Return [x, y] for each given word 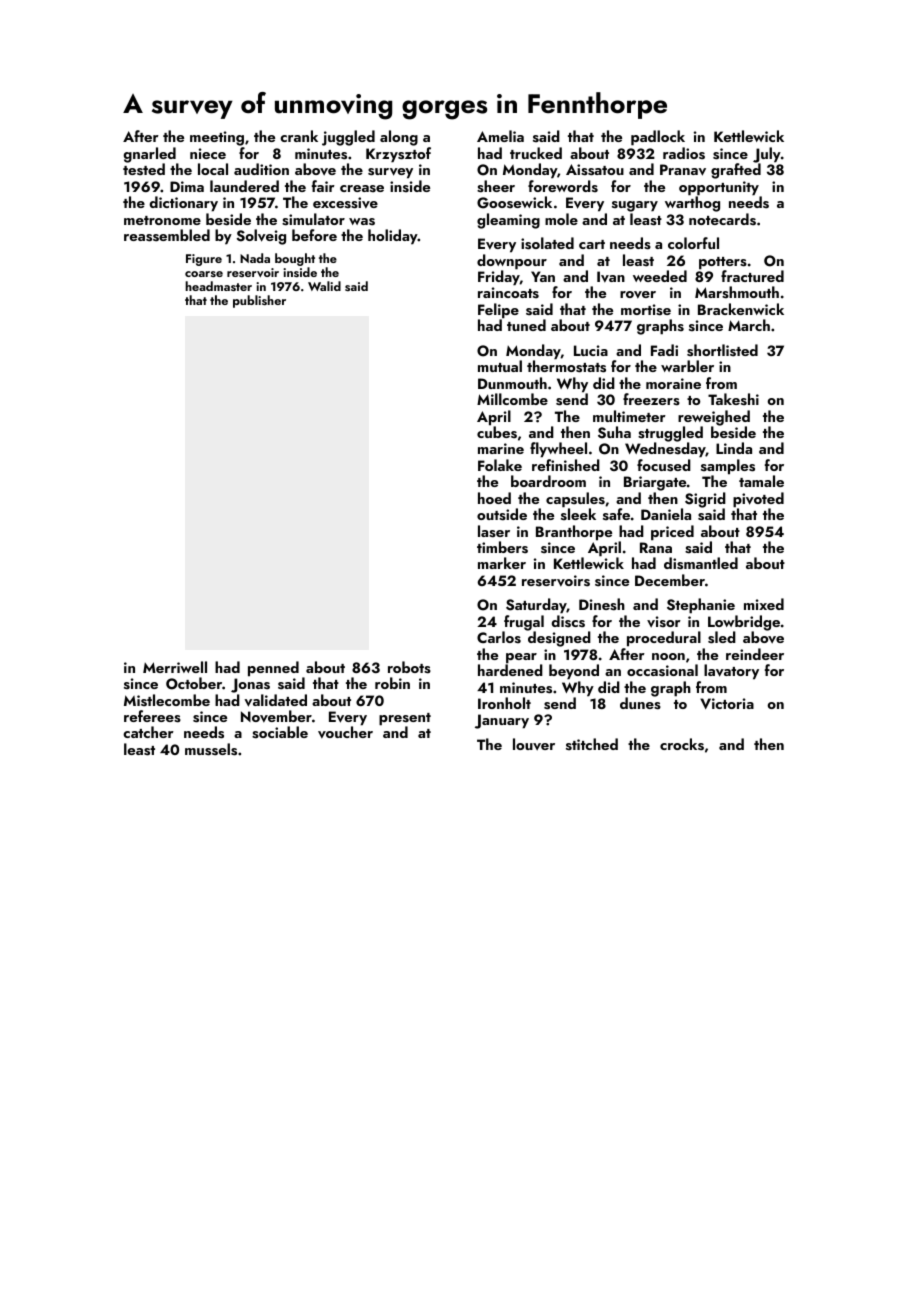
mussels [211, 749]
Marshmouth [737, 292]
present [405, 720]
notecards [722, 219]
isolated [547, 243]
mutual [500, 366]
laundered [244, 186]
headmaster [218, 286]
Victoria [727, 703]
